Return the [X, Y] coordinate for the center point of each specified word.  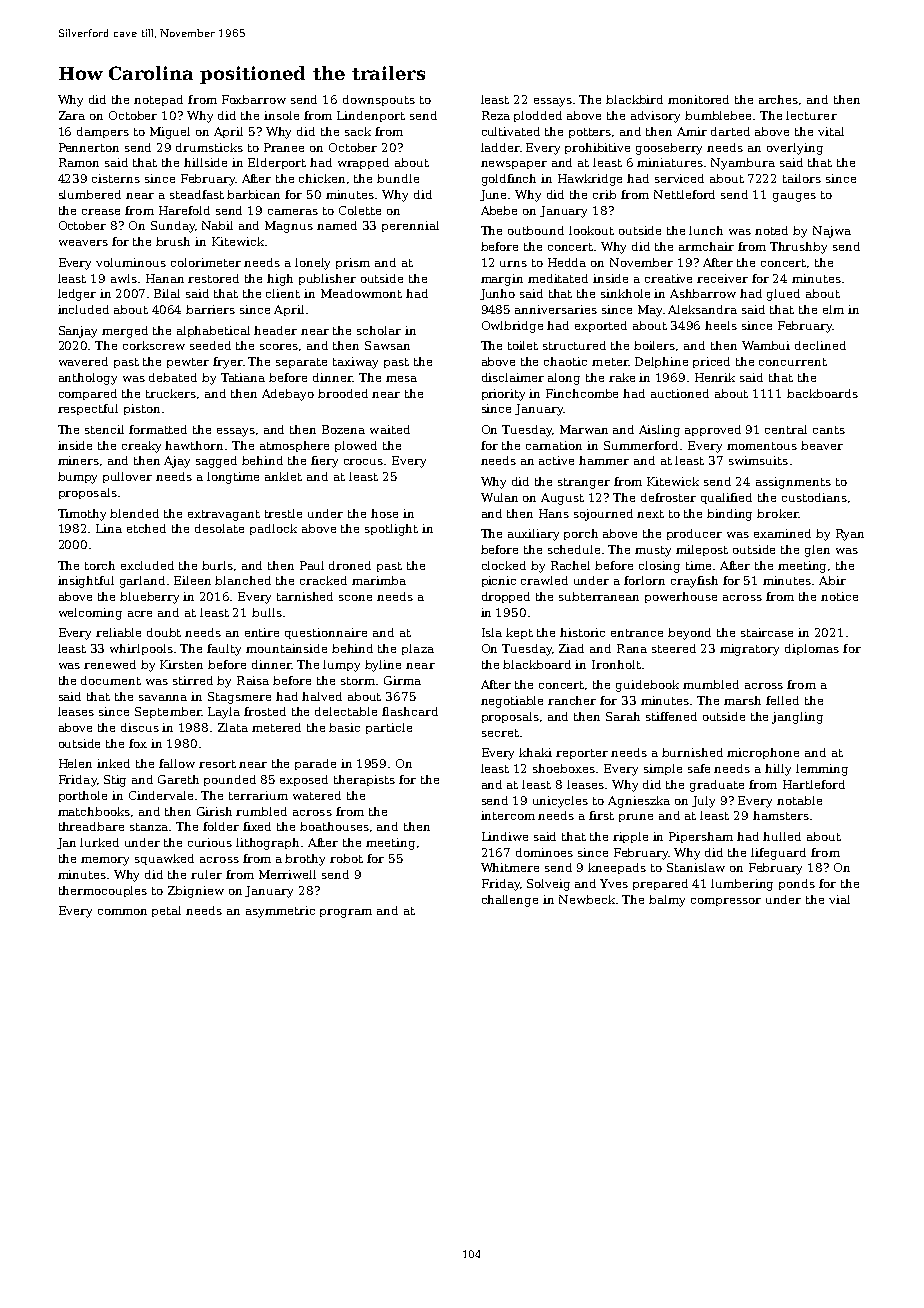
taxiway [355, 363]
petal [166, 911]
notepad [158, 100]
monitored [698, 99]
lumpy [341, 666]
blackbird [634, 99]
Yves [614, 883]
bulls [267, 612]
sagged [216, 462]
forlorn [644, 580]
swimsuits [758, 460]
